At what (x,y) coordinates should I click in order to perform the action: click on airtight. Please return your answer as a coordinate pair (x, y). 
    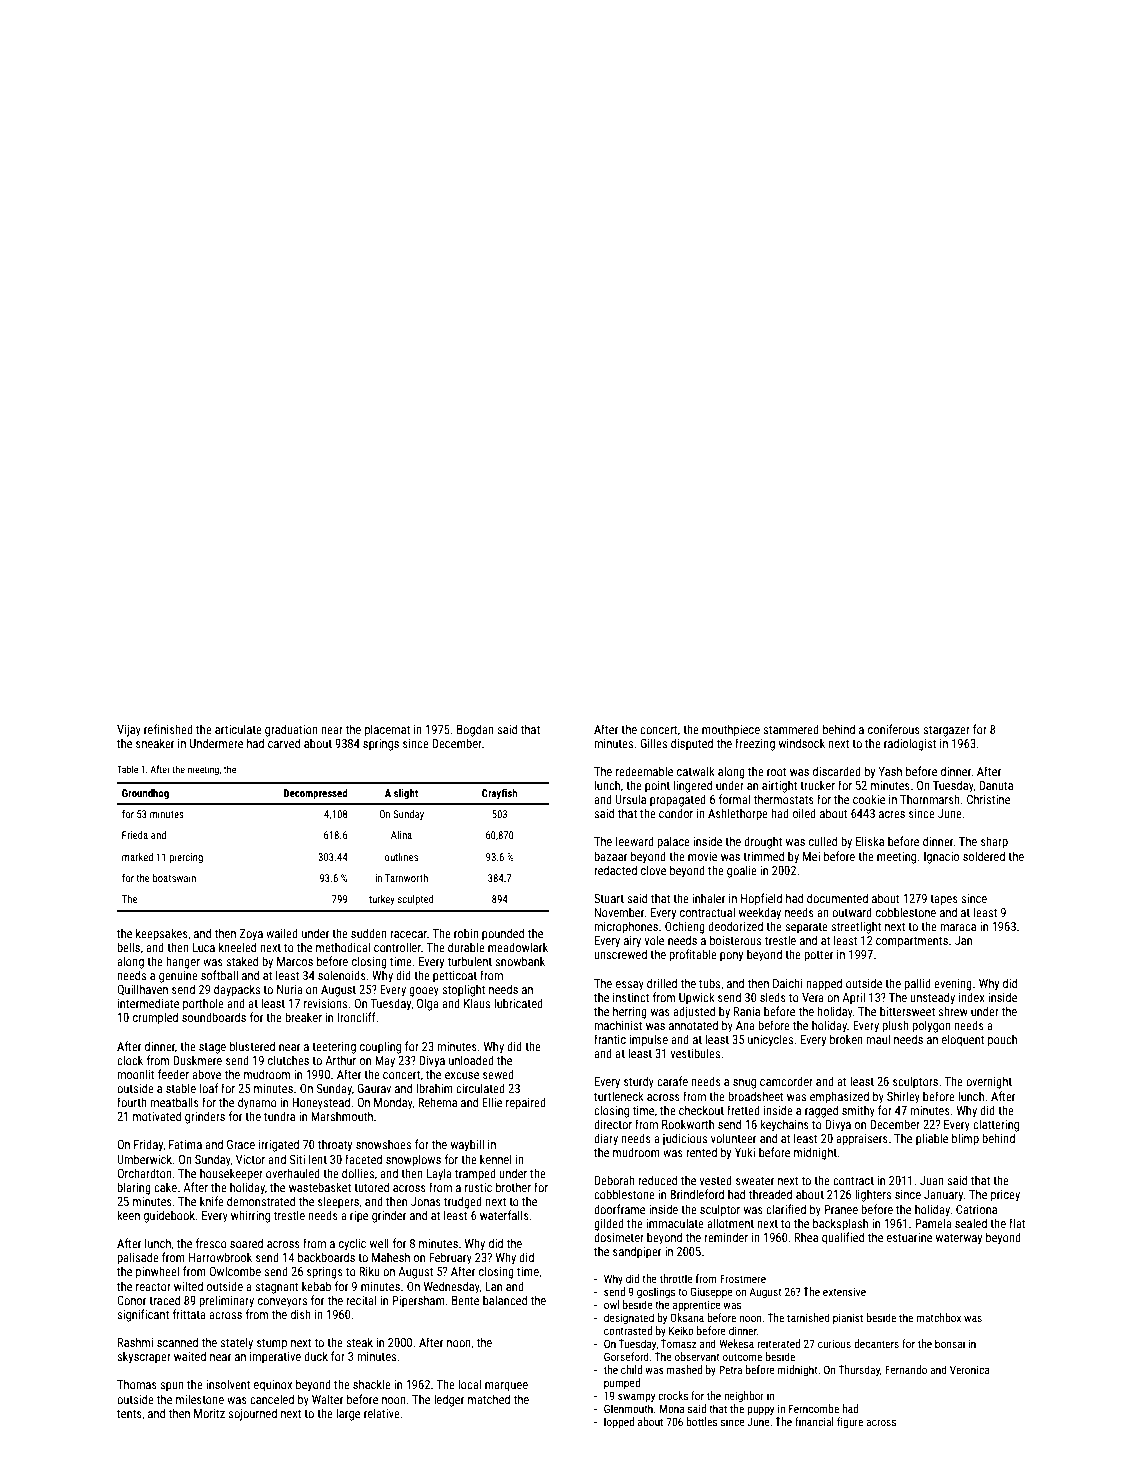
    Looking at the image, I should click on (779, 786).
